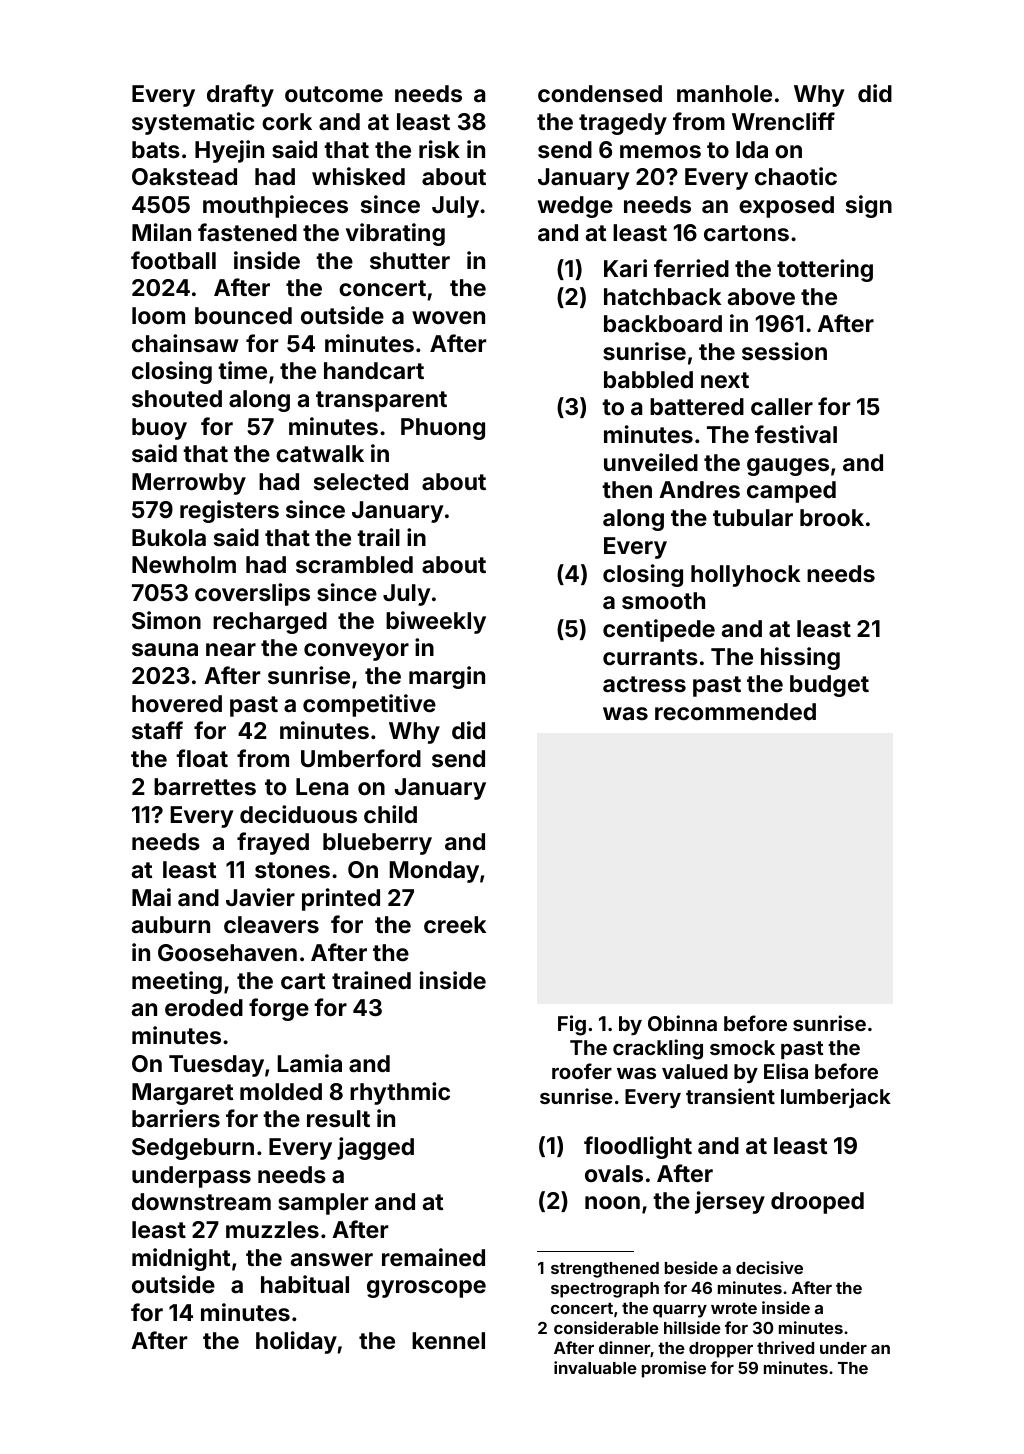 This page has width=1024, height=1454. What do you see at coordinates (272, 1229) in the page?
I see `muzzles` at bounding box center [272, 1229].
